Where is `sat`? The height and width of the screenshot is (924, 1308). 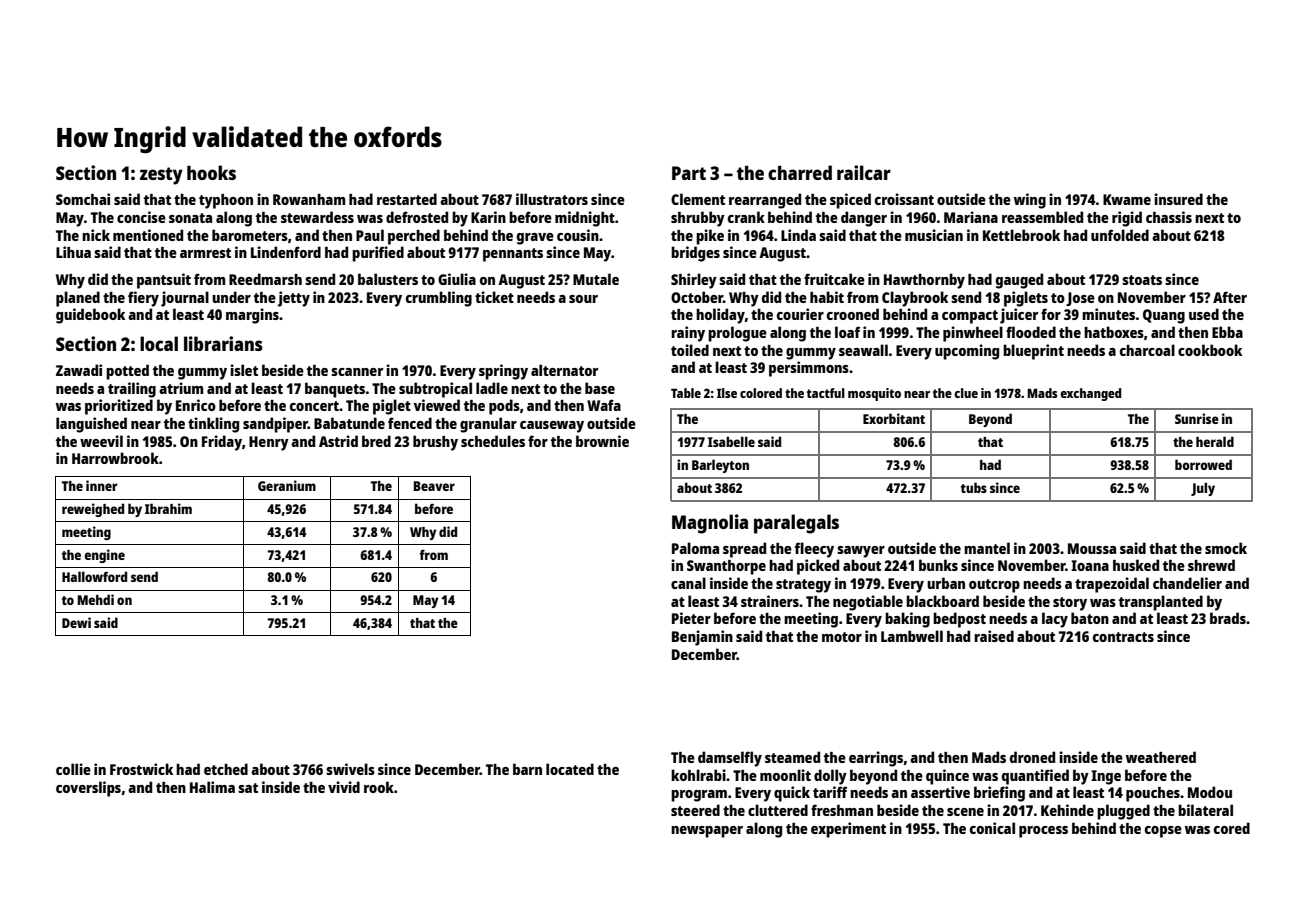
sat is located at coordinates (248, 788).
